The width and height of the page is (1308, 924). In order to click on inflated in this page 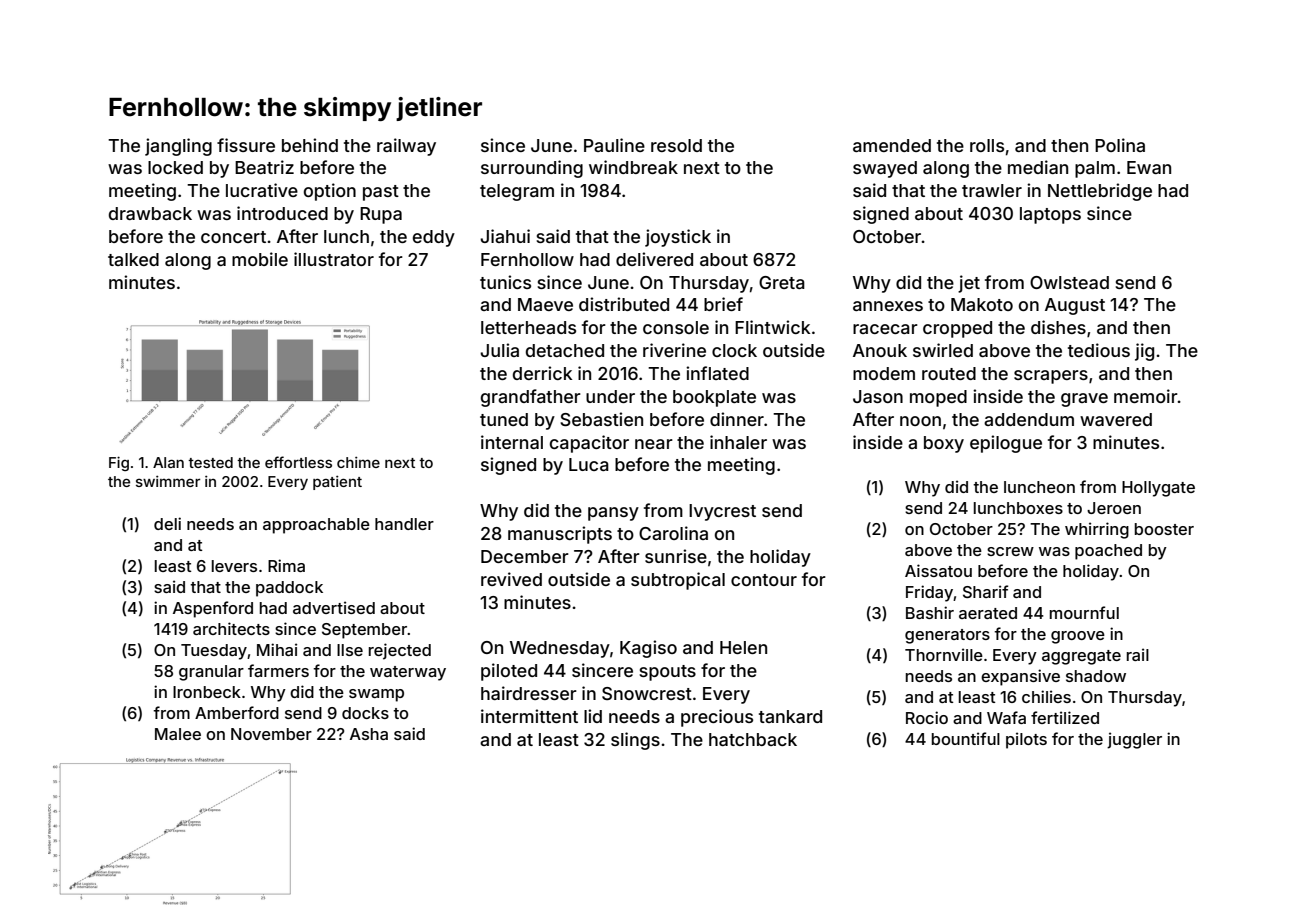, I will do `click(717, 373)`.
